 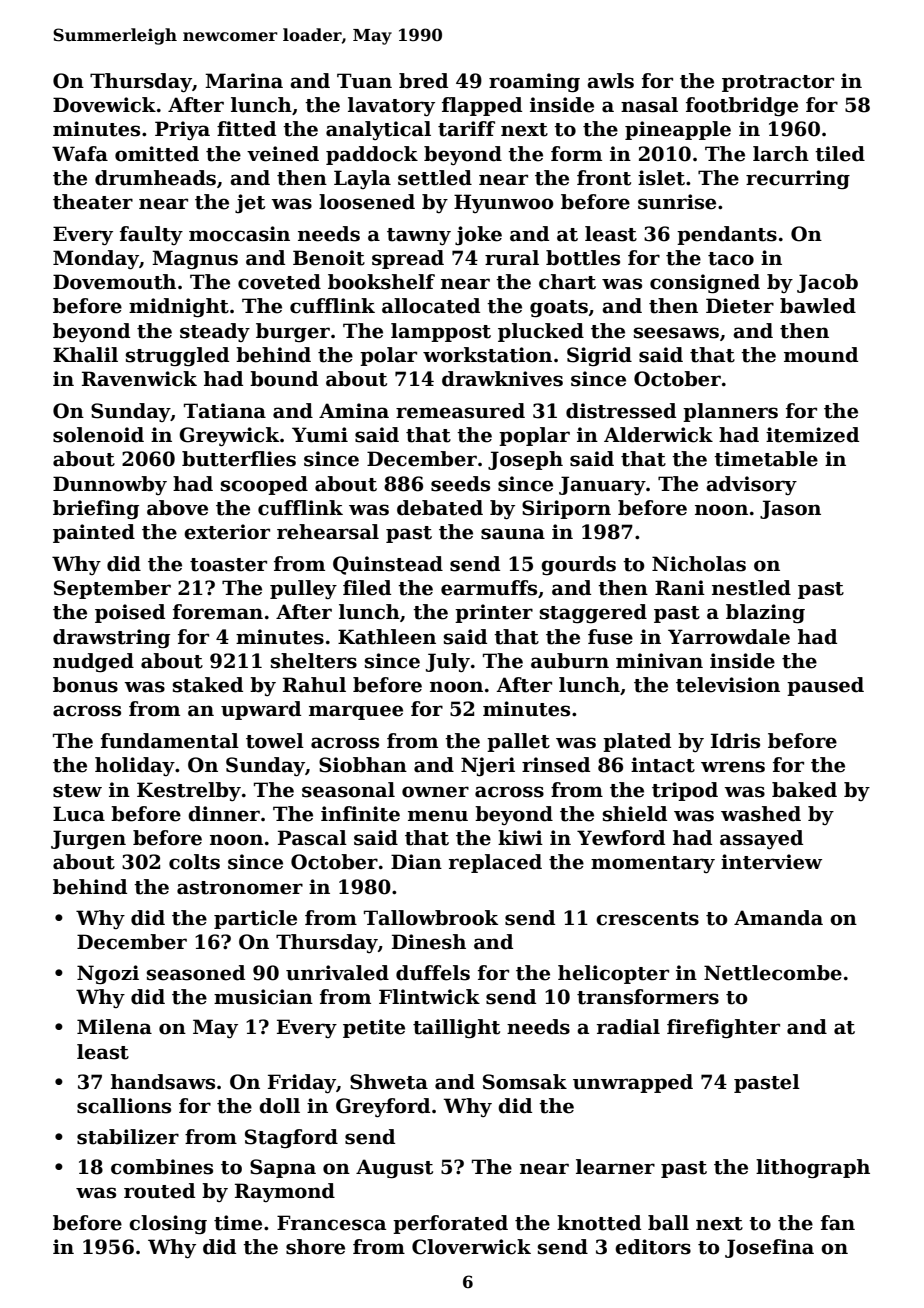 I want to click on Nettlecombe, so click(x=773, y=973).
